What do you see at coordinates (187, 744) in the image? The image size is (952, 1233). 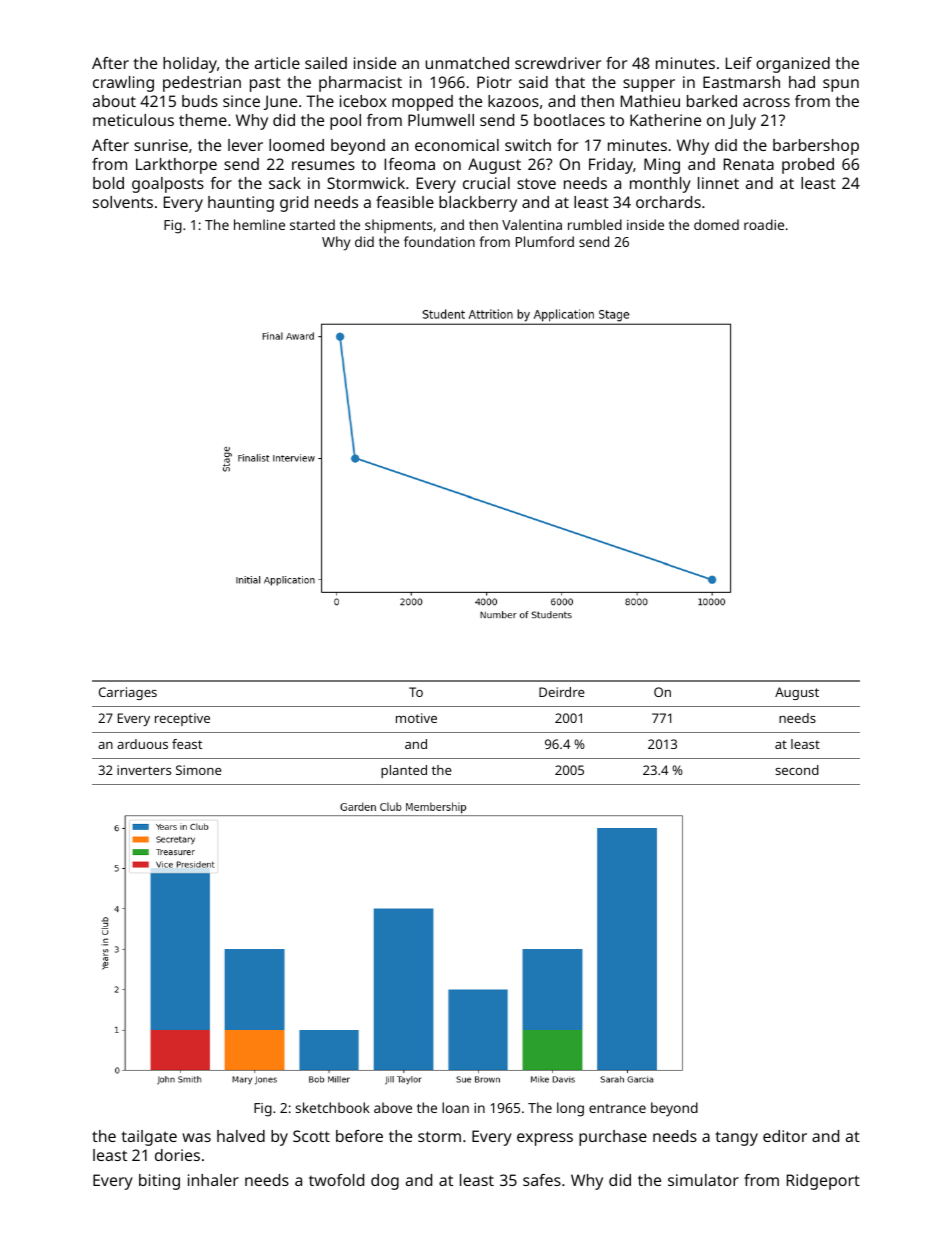 I see `feast` at bounding box center [187, 744].
